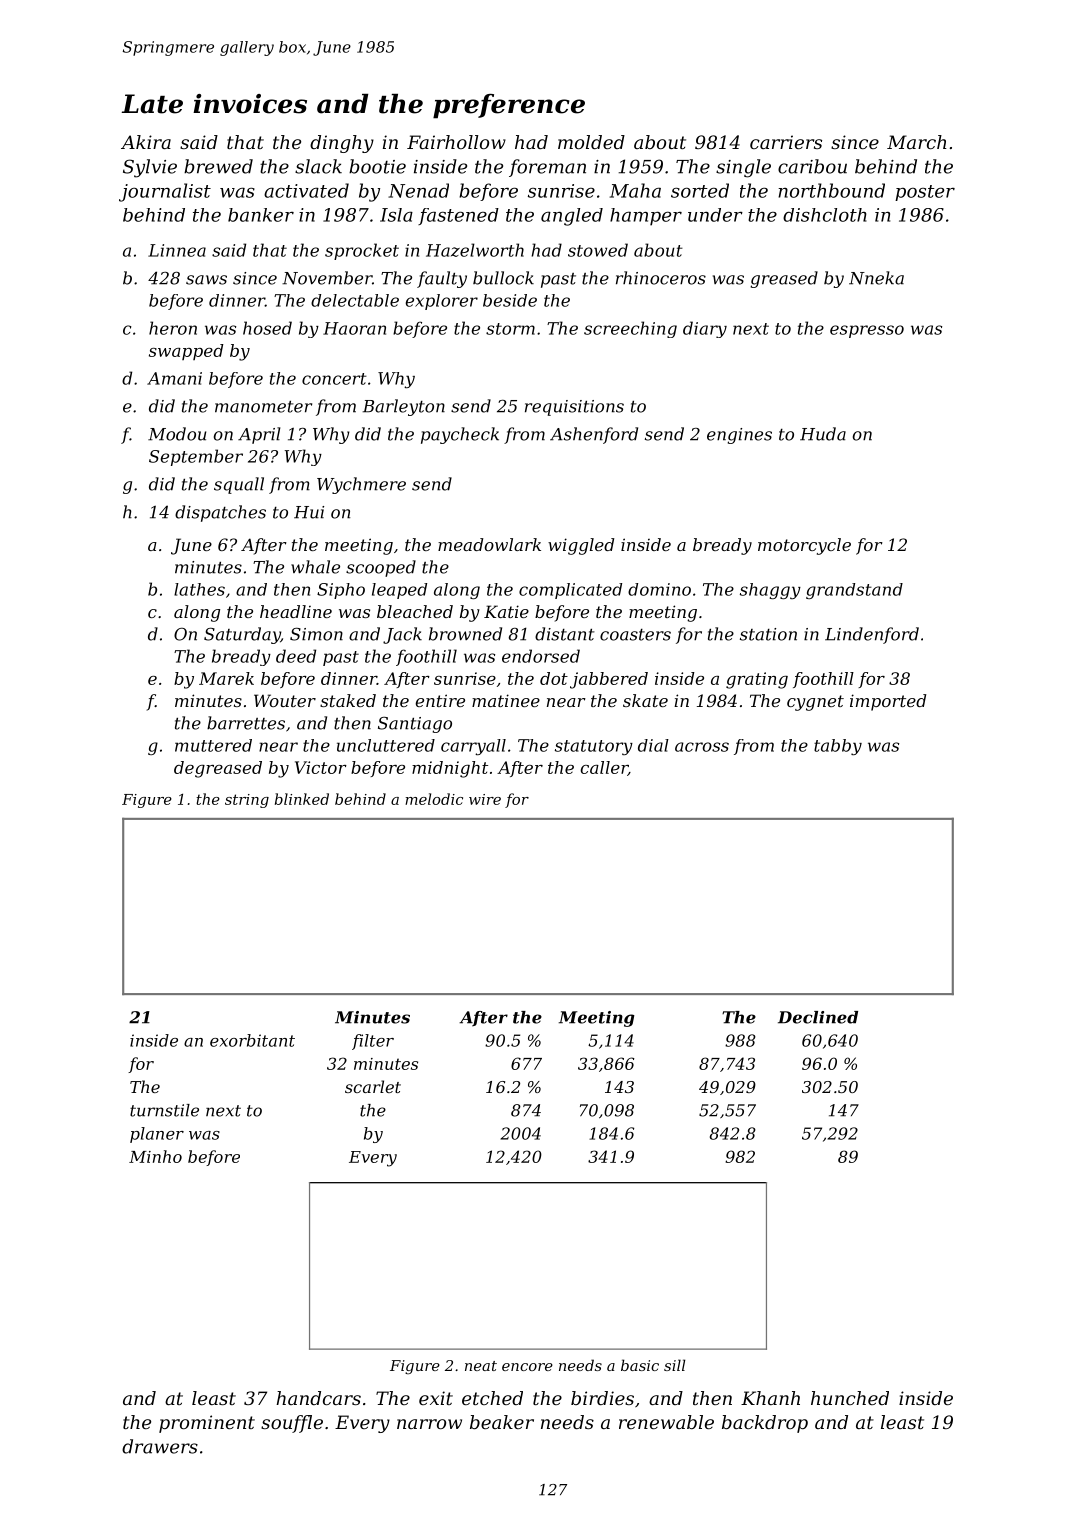  Describe the element at coordinates (456, 142) in the screenshot. I see `Fairhollow` at that location.
